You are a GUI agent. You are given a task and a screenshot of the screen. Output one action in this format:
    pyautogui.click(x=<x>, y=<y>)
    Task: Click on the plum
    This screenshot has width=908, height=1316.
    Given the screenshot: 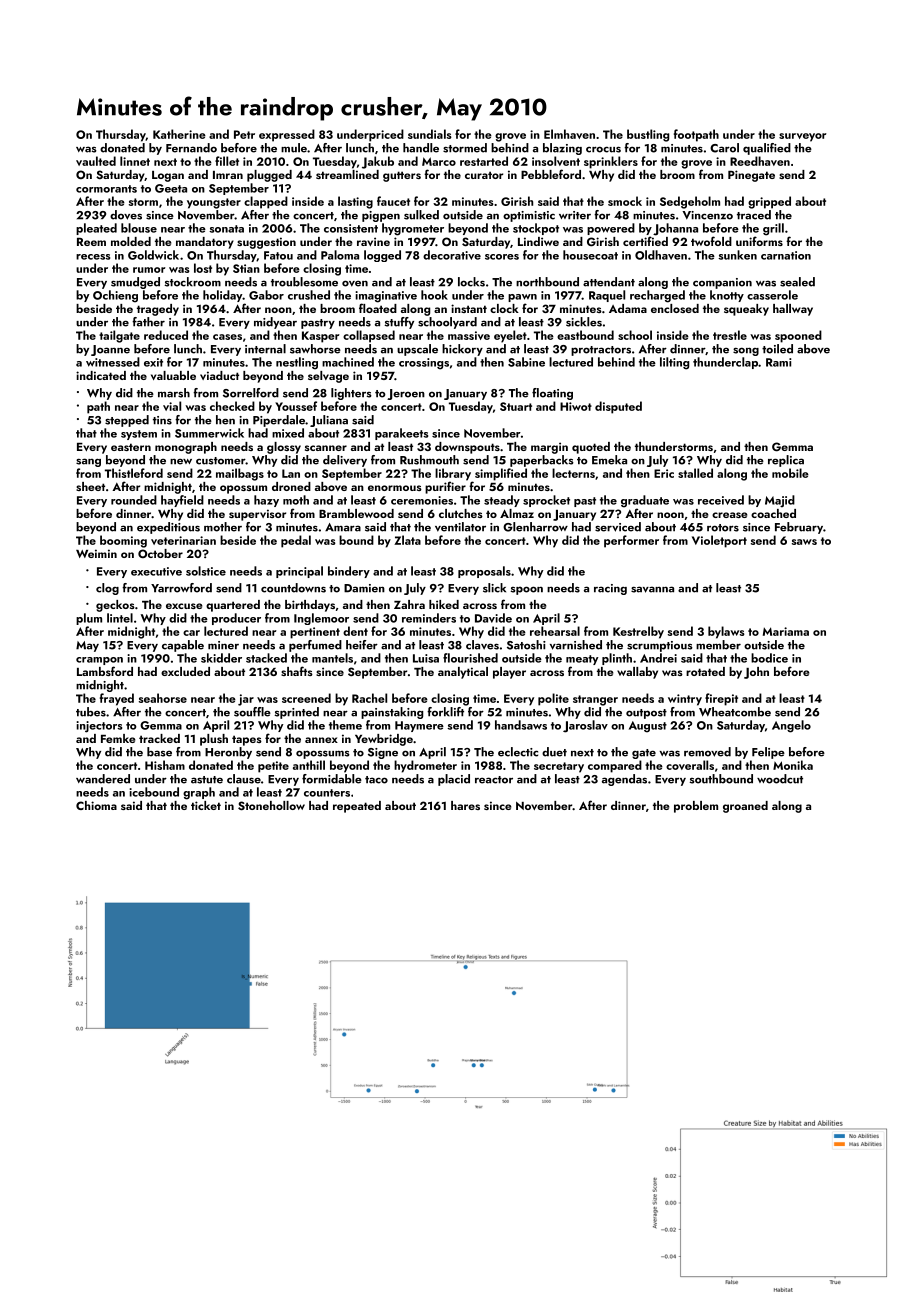 What is the action you would take?
    pyautogui.click(x=89, y=619)
